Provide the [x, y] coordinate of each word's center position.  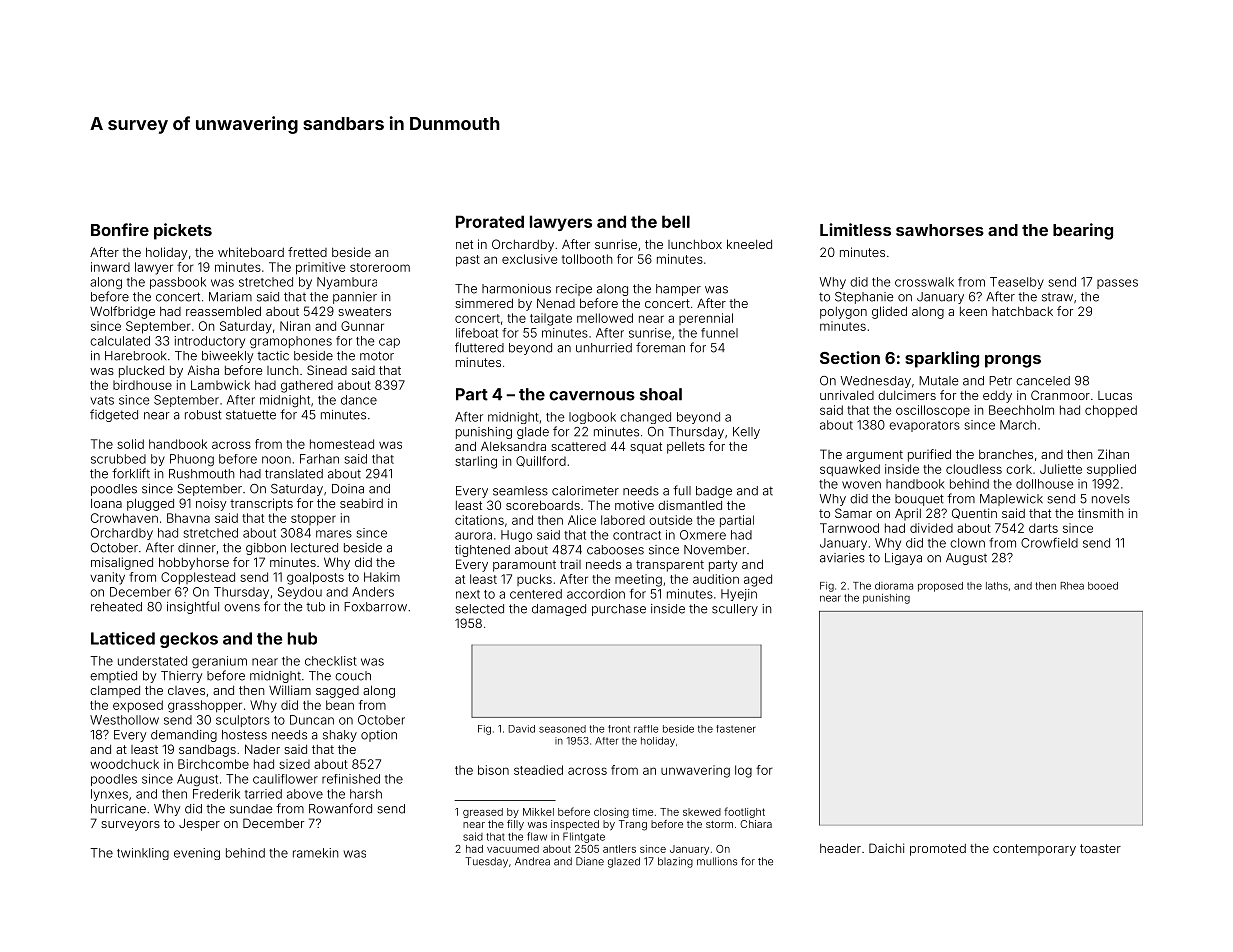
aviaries [842, 558]
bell [676, 221]
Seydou [300, 593]
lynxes [109, 795]
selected [480, 609]
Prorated [490, 221]
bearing [1083, 231]
